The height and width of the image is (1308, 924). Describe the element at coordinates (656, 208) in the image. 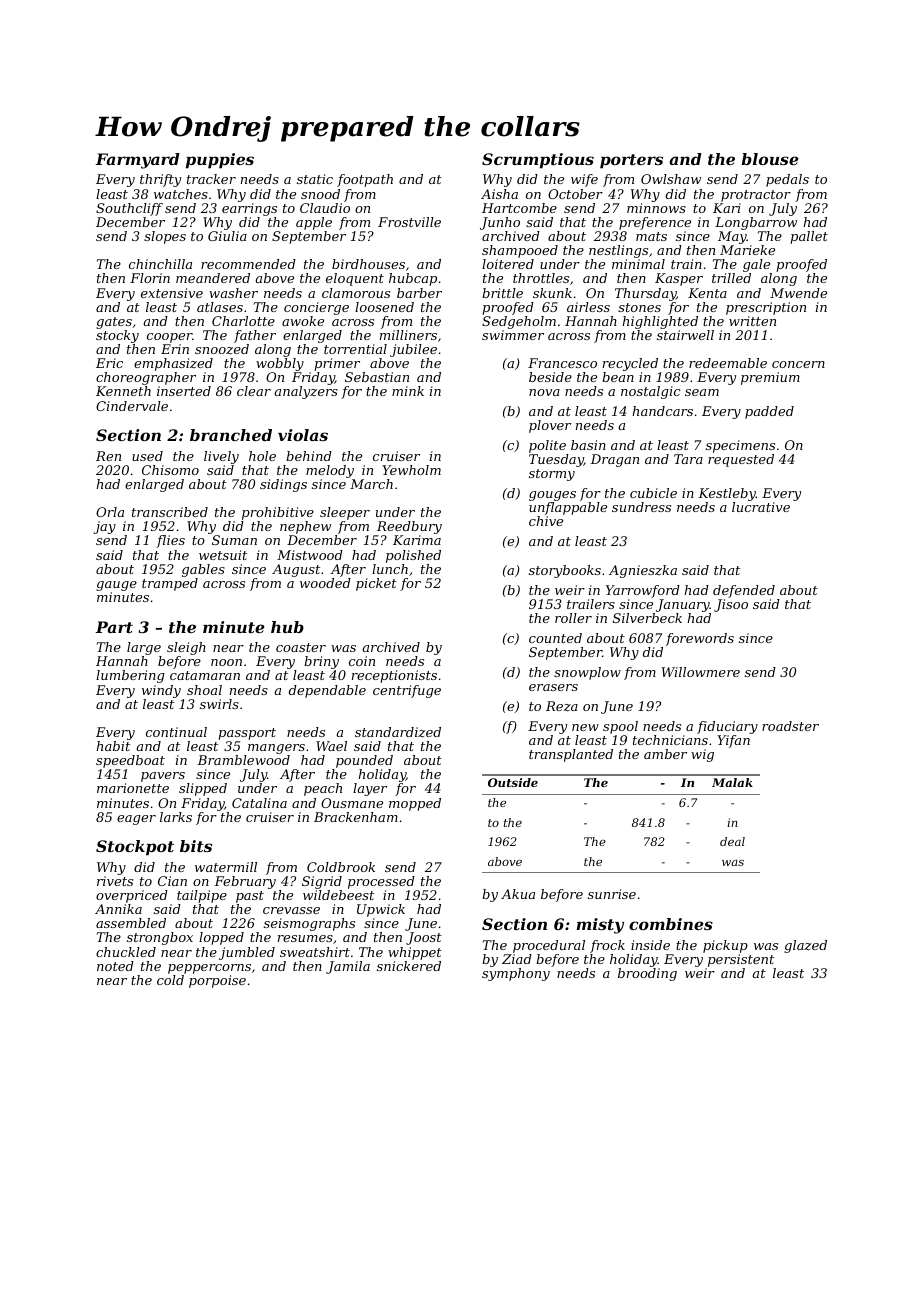

I see `minnows` at that location.
